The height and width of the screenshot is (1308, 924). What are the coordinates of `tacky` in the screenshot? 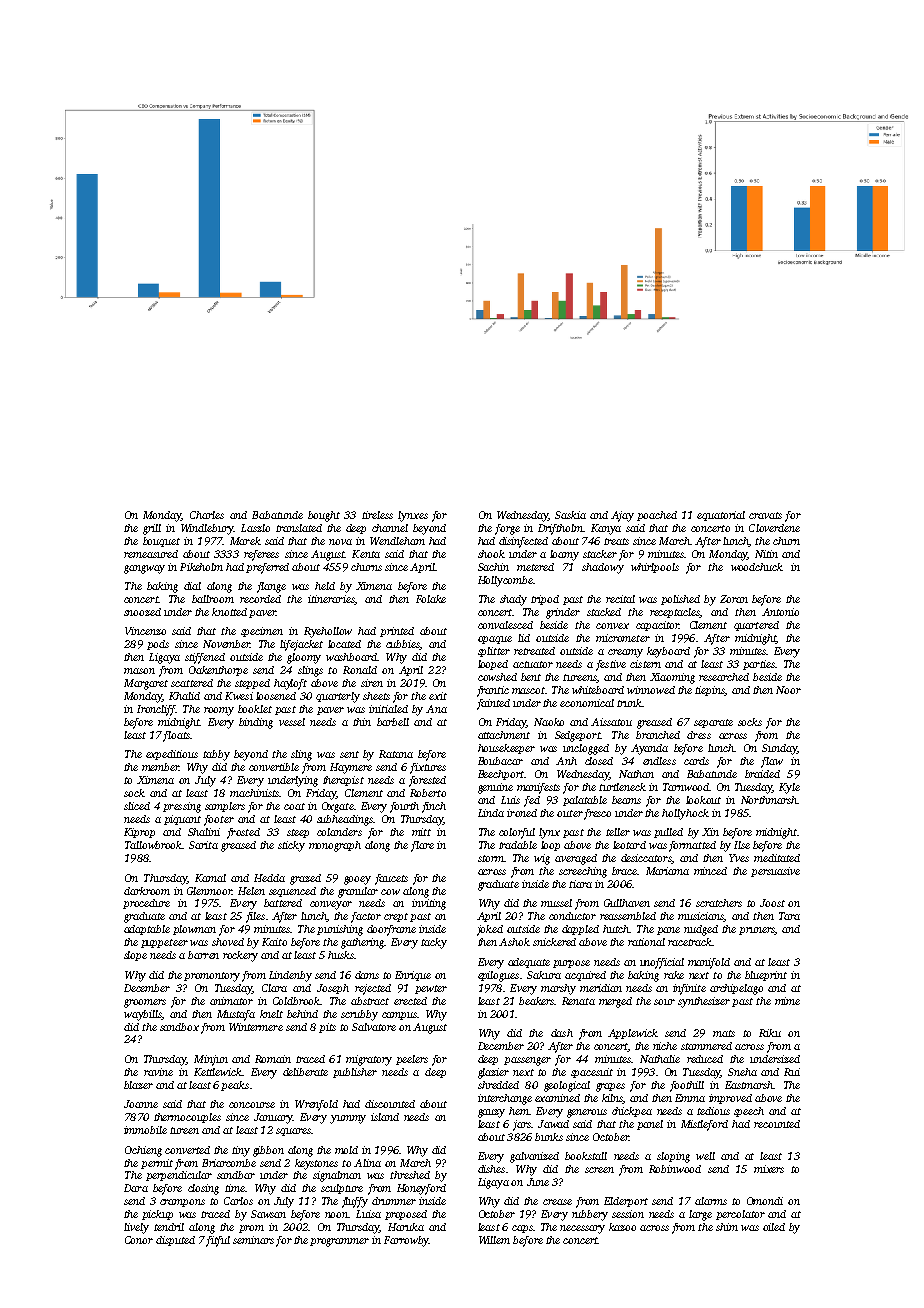 It's located at (434, 943).
